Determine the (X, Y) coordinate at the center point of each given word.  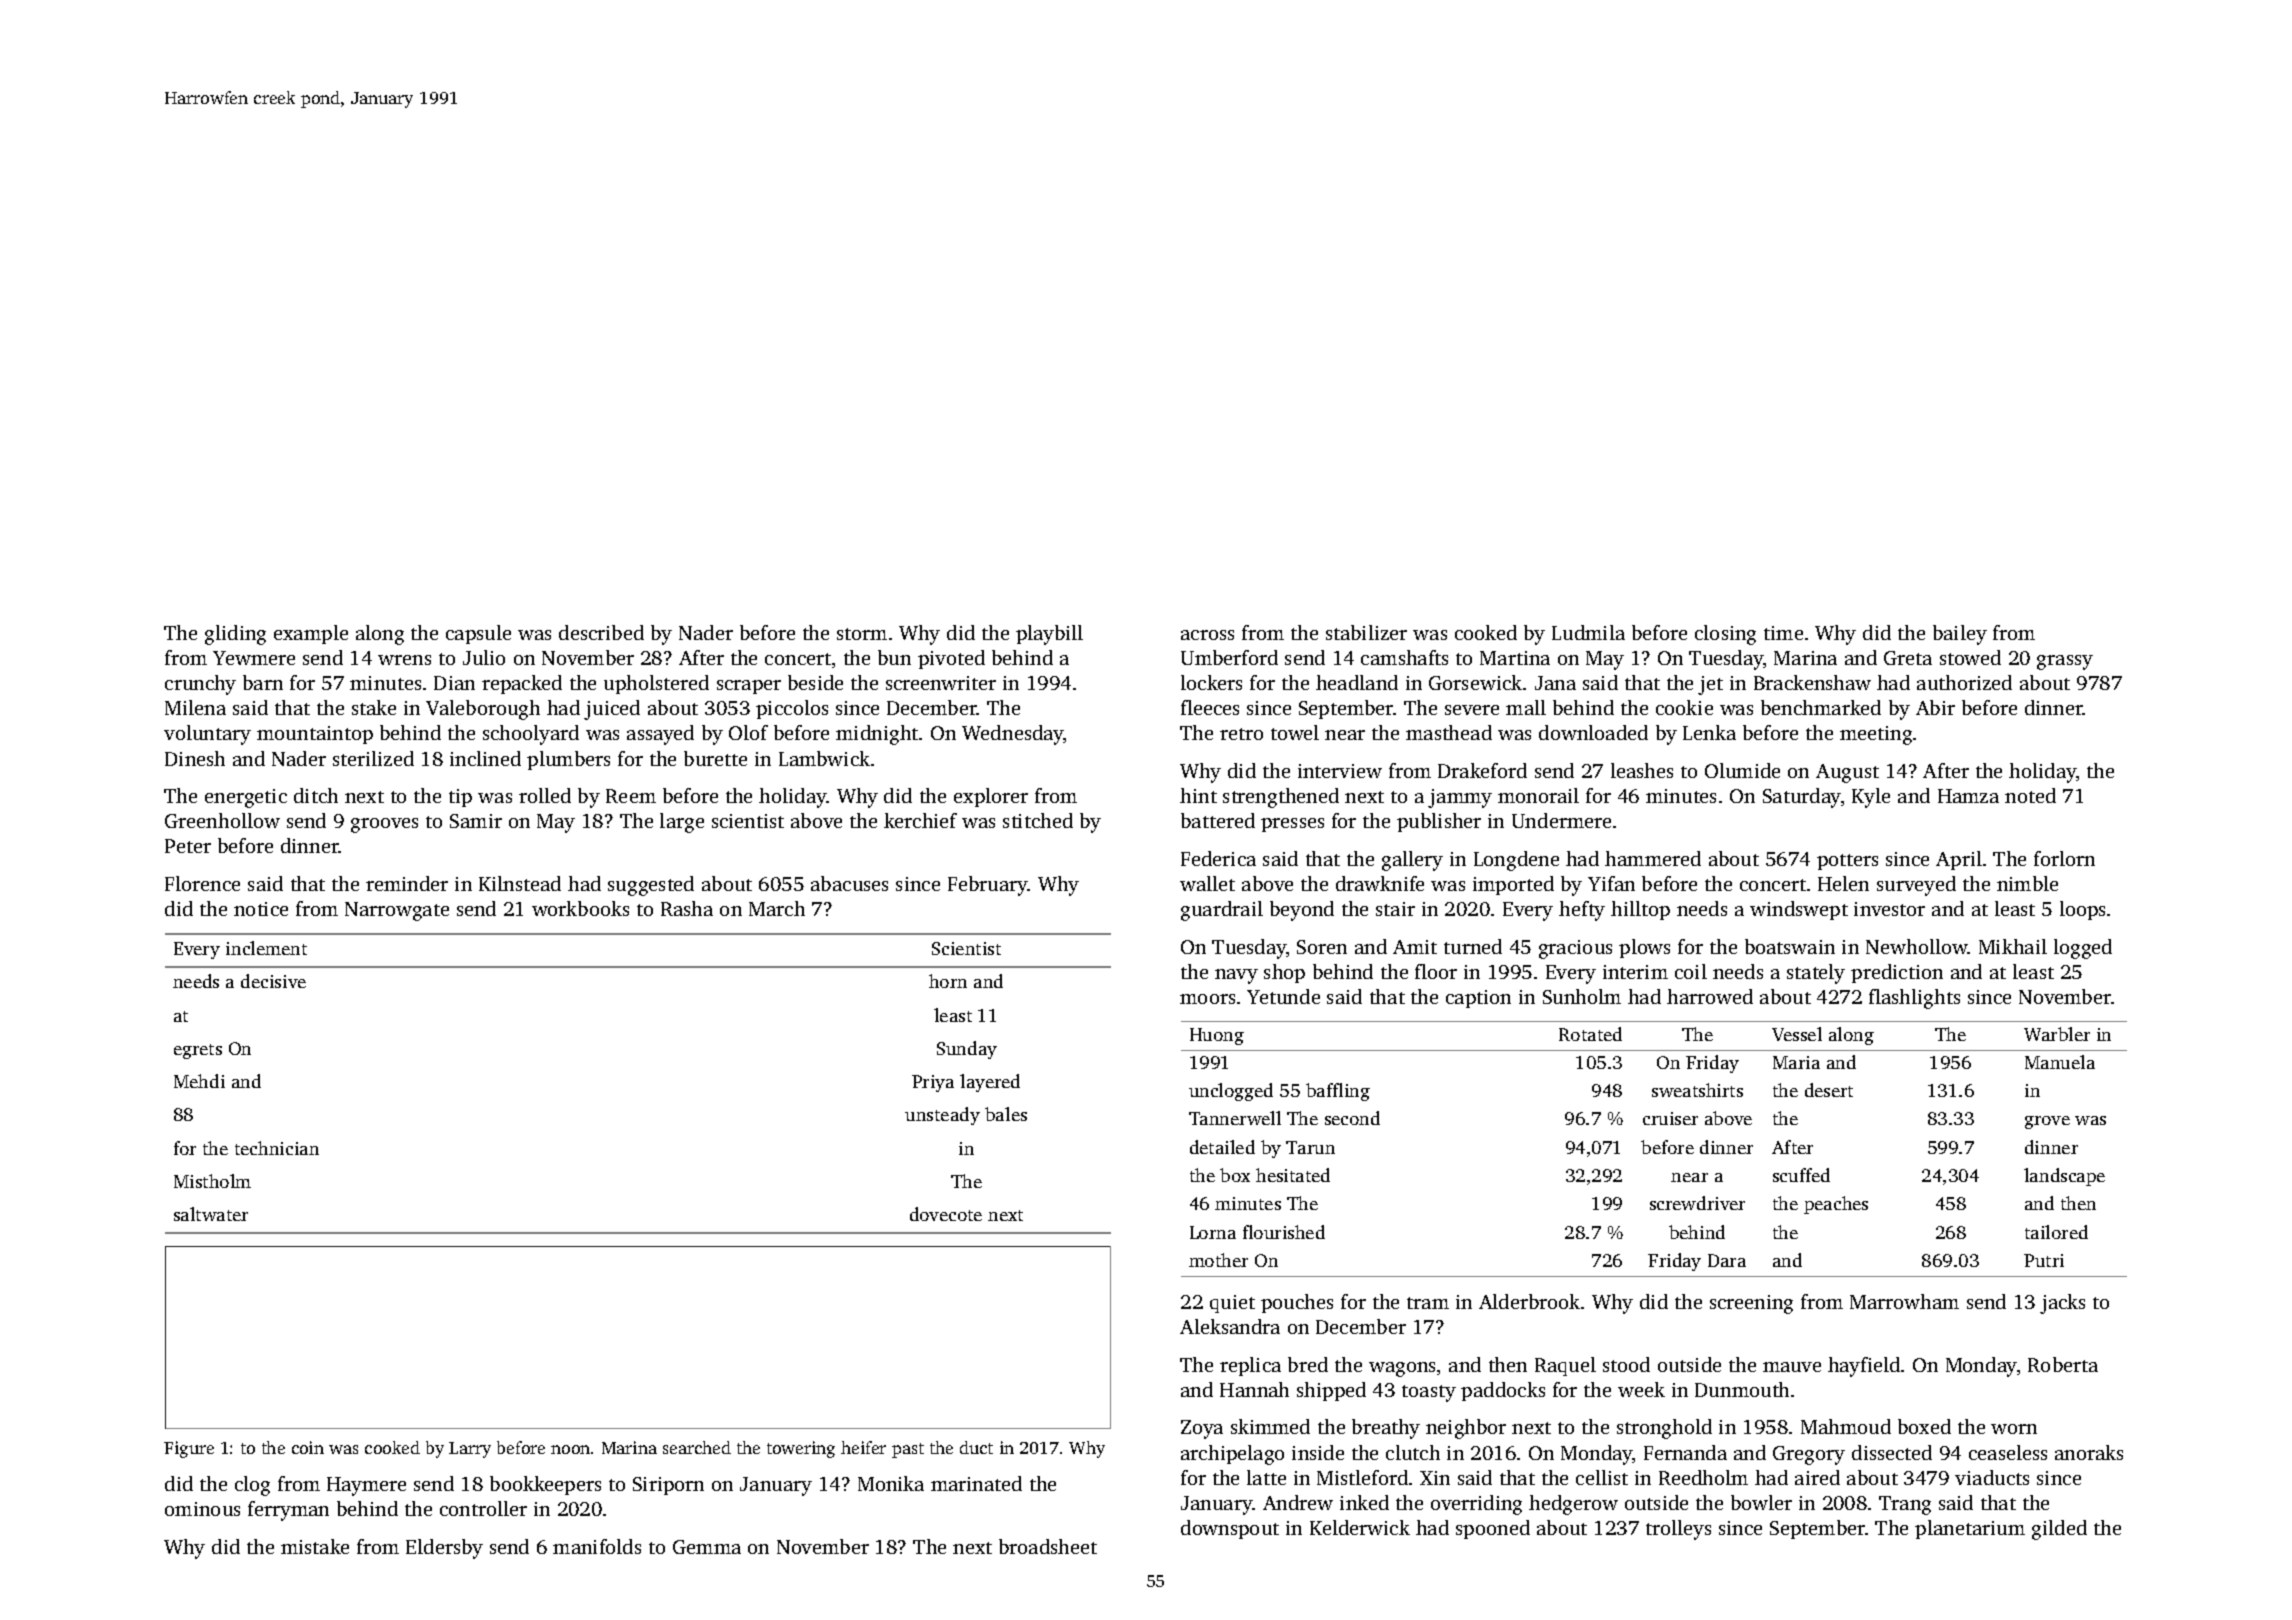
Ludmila (1588, 632)
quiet (1232, 1304)
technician (277, 1148)
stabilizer (1366, 632)
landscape (2064, 1177)
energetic (246, 798)
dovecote (946, 1214)
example (311, 634)
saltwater (211, 1214)
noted (2030, 795)
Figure (189, 1449)
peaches (1836, 1205)
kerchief (920, 820)
